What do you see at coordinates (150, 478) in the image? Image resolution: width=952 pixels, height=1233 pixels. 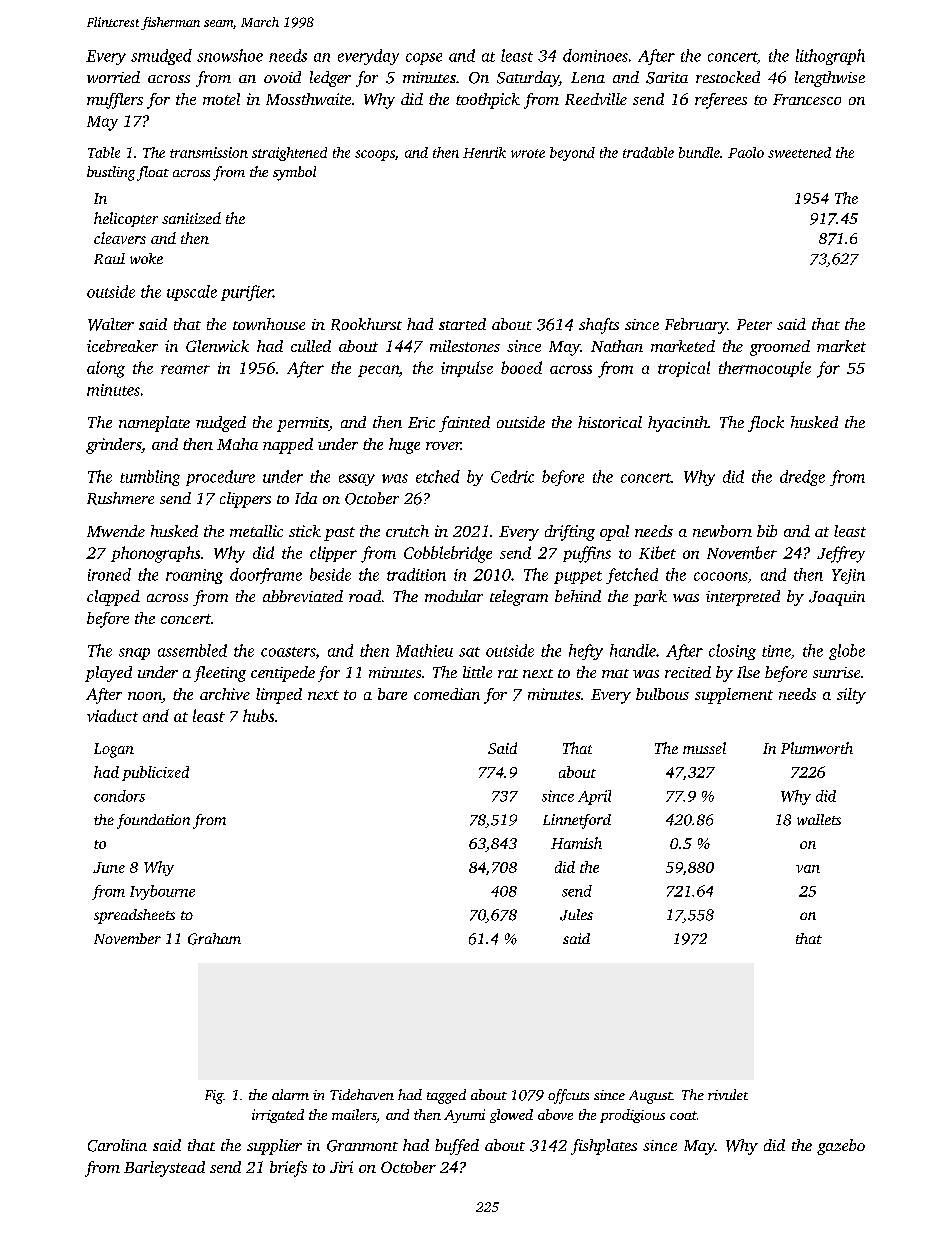 I see `tumbling` at bounding box center [150, 478].
